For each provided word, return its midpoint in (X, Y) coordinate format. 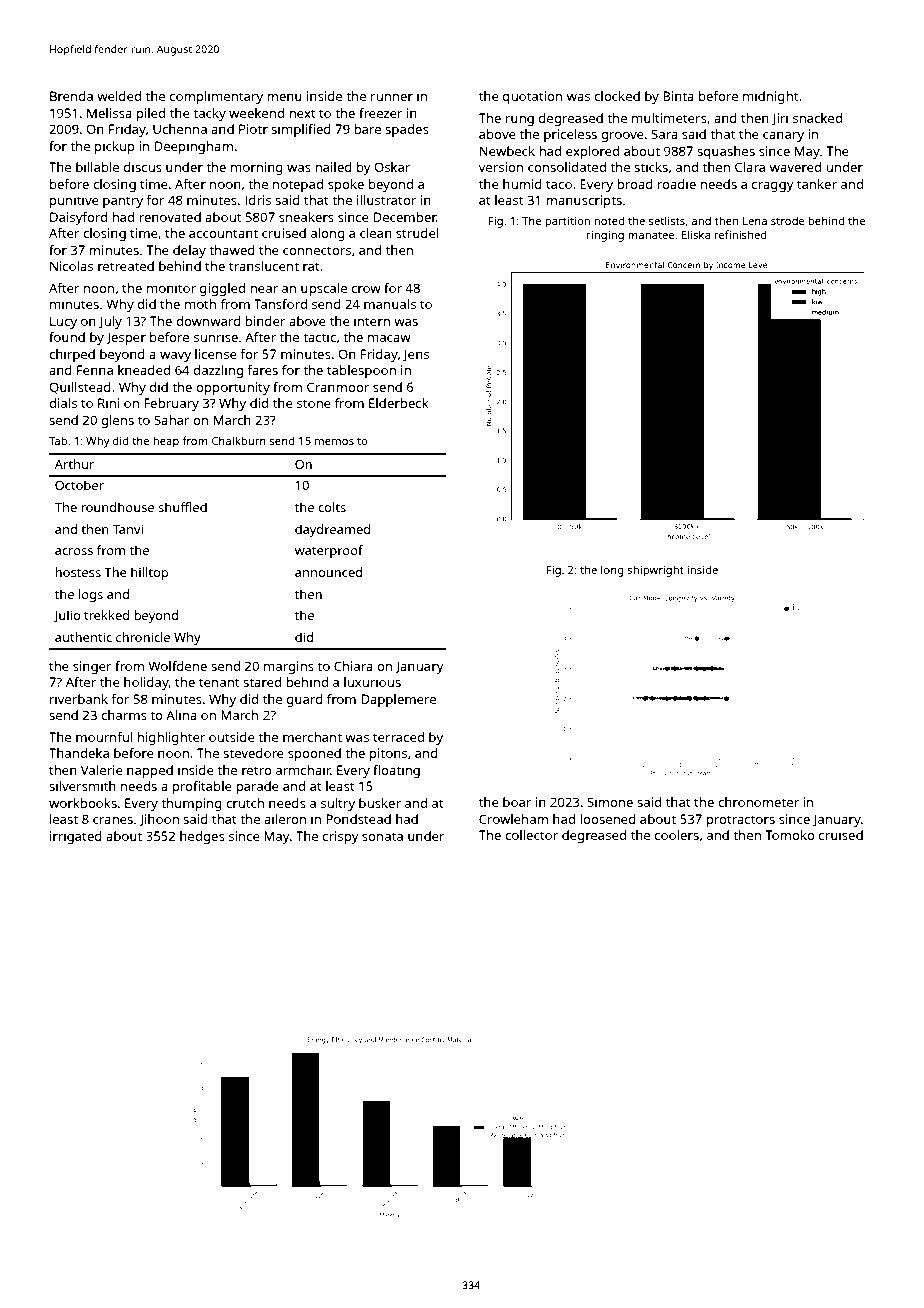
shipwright (655, 571)
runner (392, 97)
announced (328, 572)
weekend (256, 113)
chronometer (758, 802)
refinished (741, 234)
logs (91, 595)
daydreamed (333, 530)
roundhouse (117, 507)
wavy (175, 357)
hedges (202, 837)
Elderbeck (399, 403)
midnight (770, 97)
